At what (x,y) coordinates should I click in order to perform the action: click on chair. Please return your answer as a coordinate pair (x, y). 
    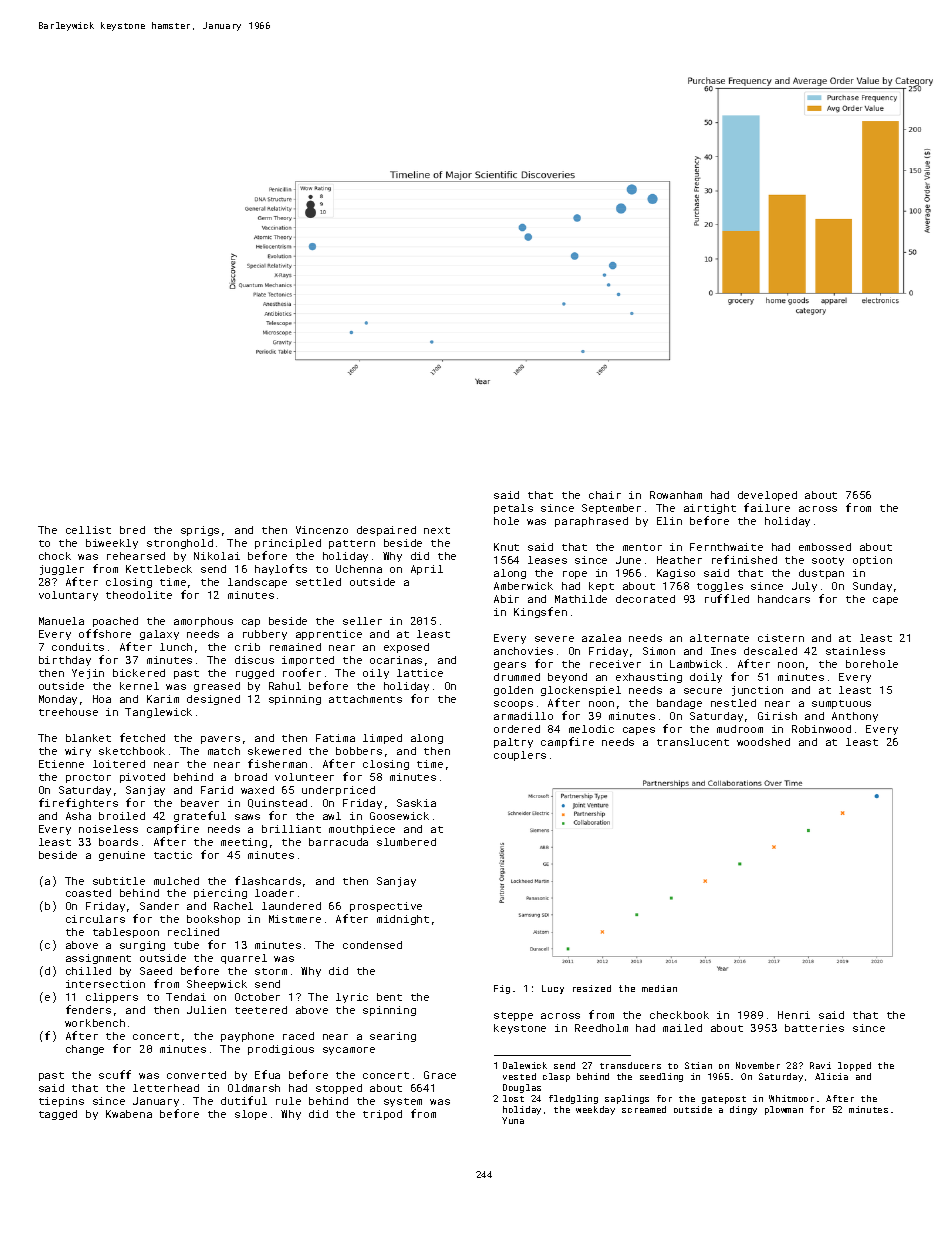
    Looking at the image, I should click on (605, 495).
